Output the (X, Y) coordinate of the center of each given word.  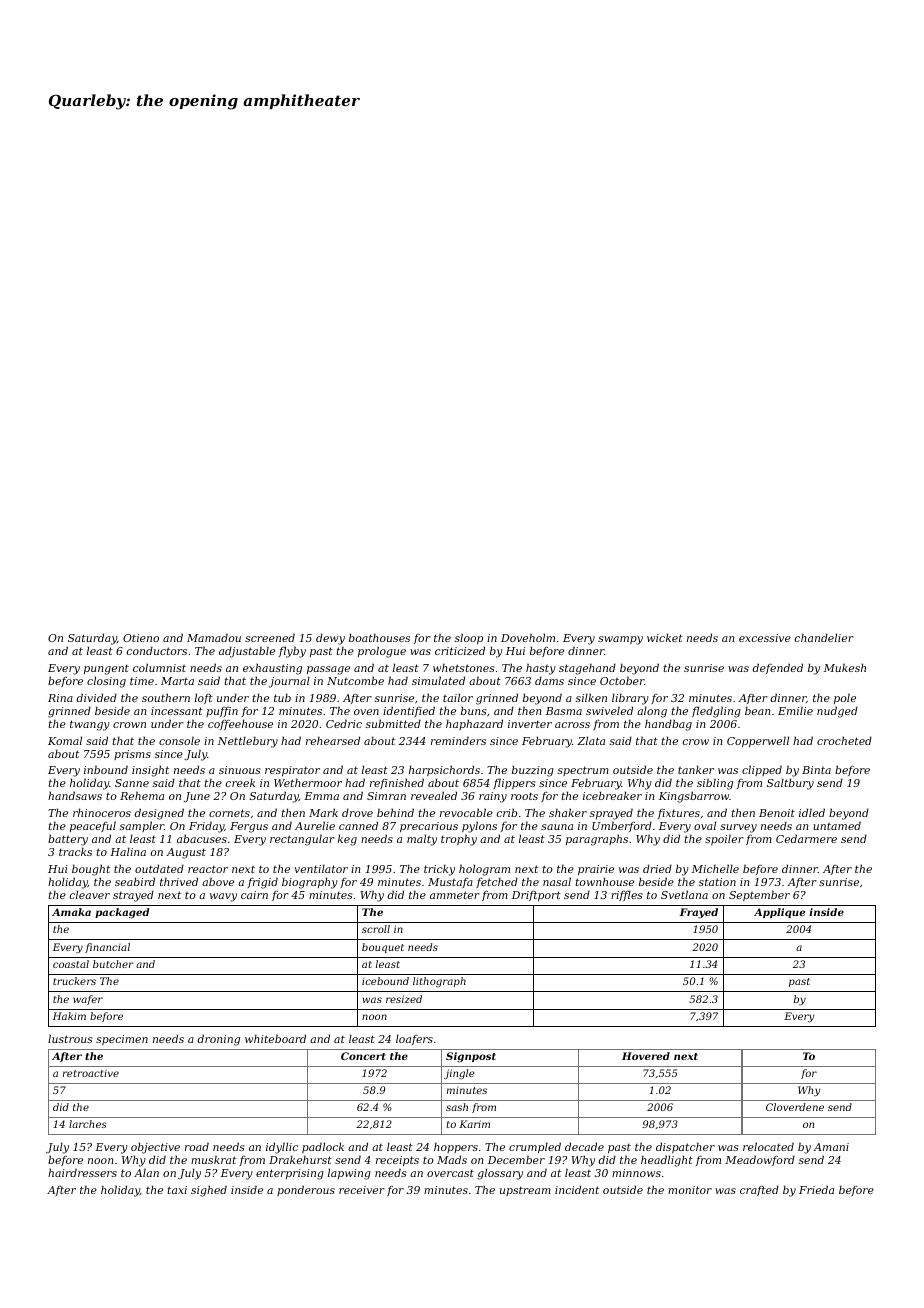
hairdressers (82, 1172)
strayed (133, 896)
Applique (779, 913)
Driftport (536, 896)
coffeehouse (240, 724)
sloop (469, 638)
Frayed (698, 913)
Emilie (795, 710)
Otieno (141, 638)
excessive (765, 638)
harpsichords (444, 770)
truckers (74, 981)
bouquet (383, 948)
